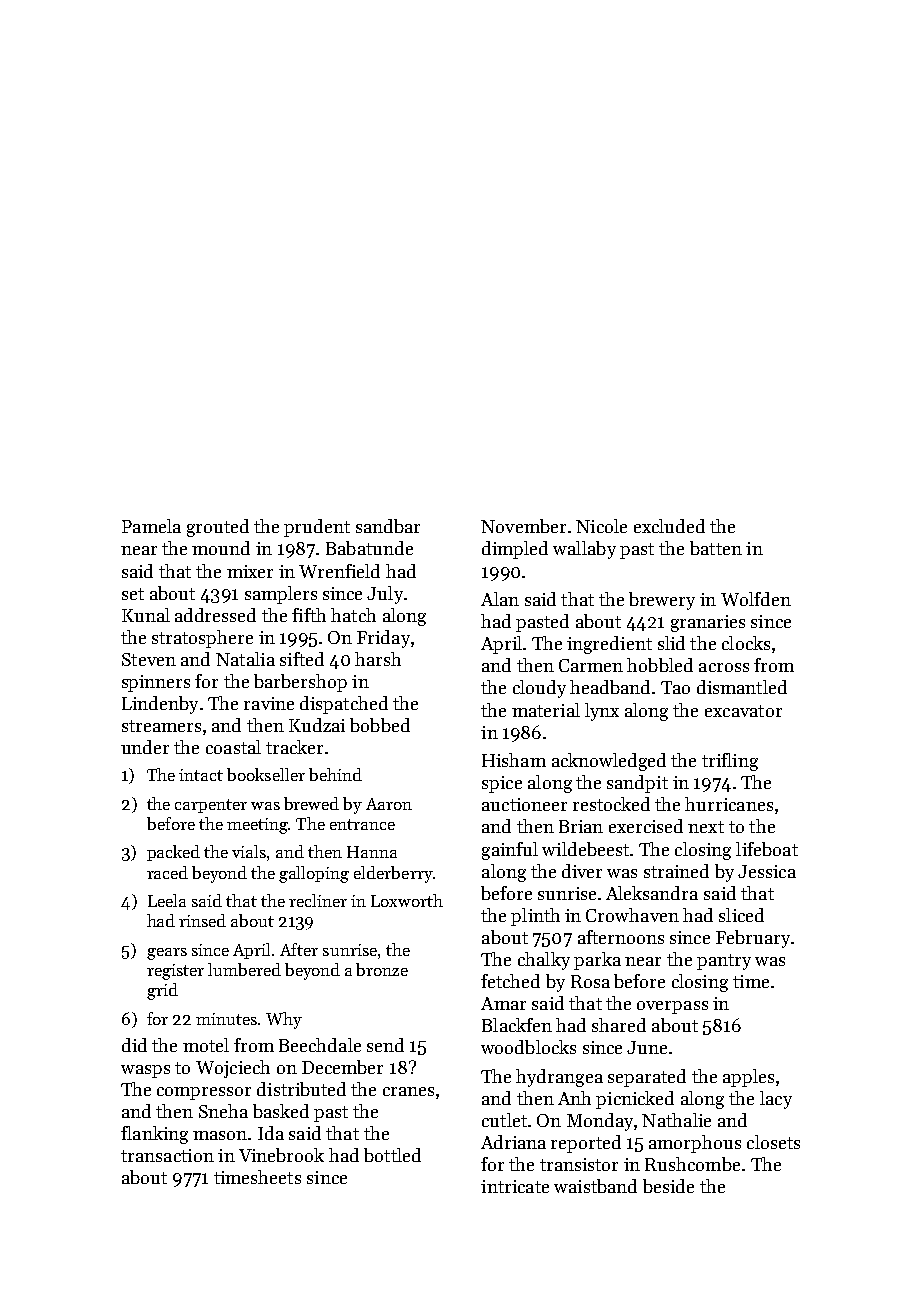 The height and width of the image is (1314, 924). Describe the element at coordinates (353, 615) in the image. I see `hatch` at that location.
